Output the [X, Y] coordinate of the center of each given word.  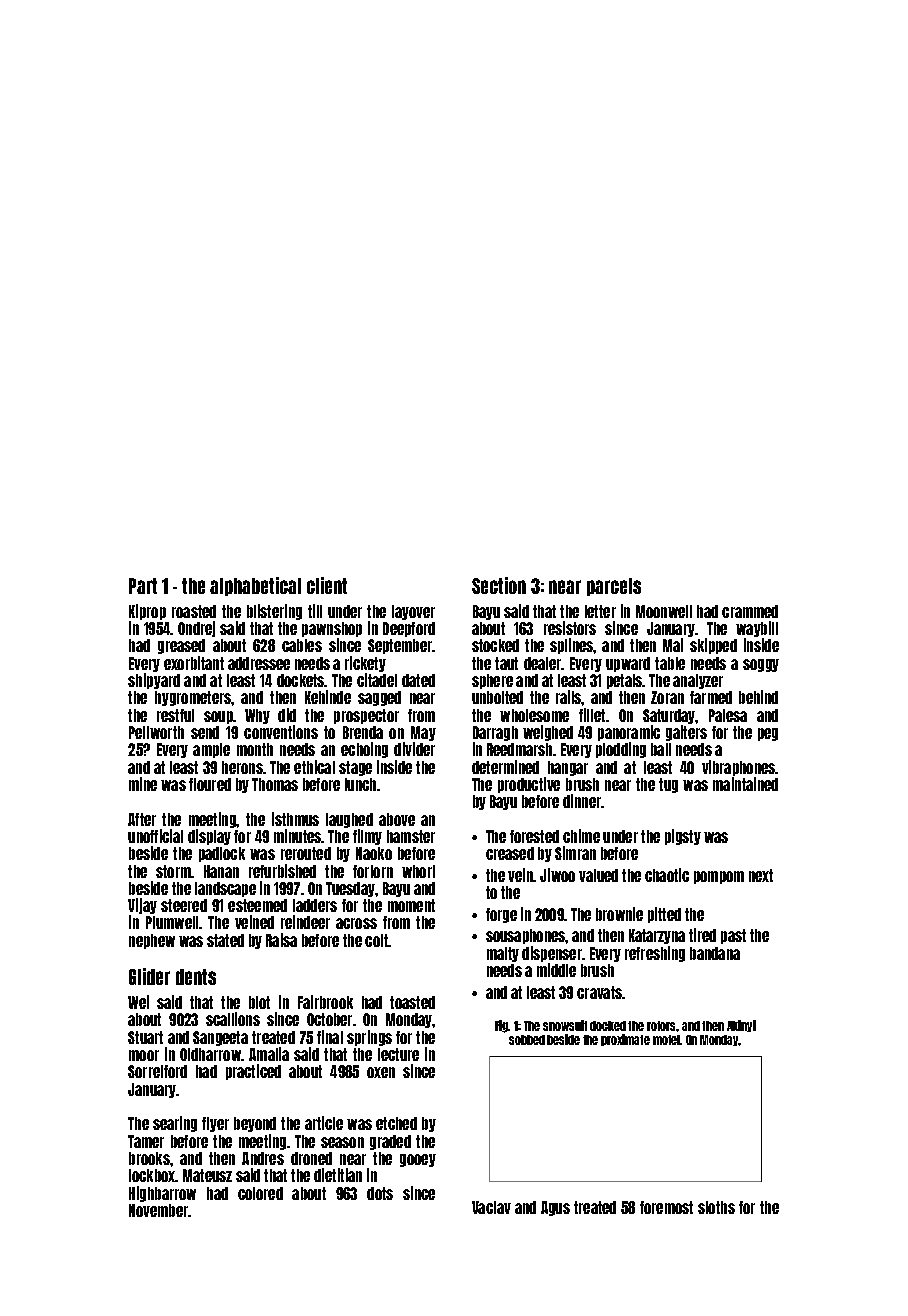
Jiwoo [557, 875]
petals [625, 681]
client [327, 585]
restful [175, 715]
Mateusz [207, 1175]
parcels [614, 587]
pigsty [683, 837]
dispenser [552, 954]
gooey [418, 1160]
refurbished [282, 871]
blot [259, 1002]
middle [556, 970]
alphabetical [255, 586]
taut [506, 663]
